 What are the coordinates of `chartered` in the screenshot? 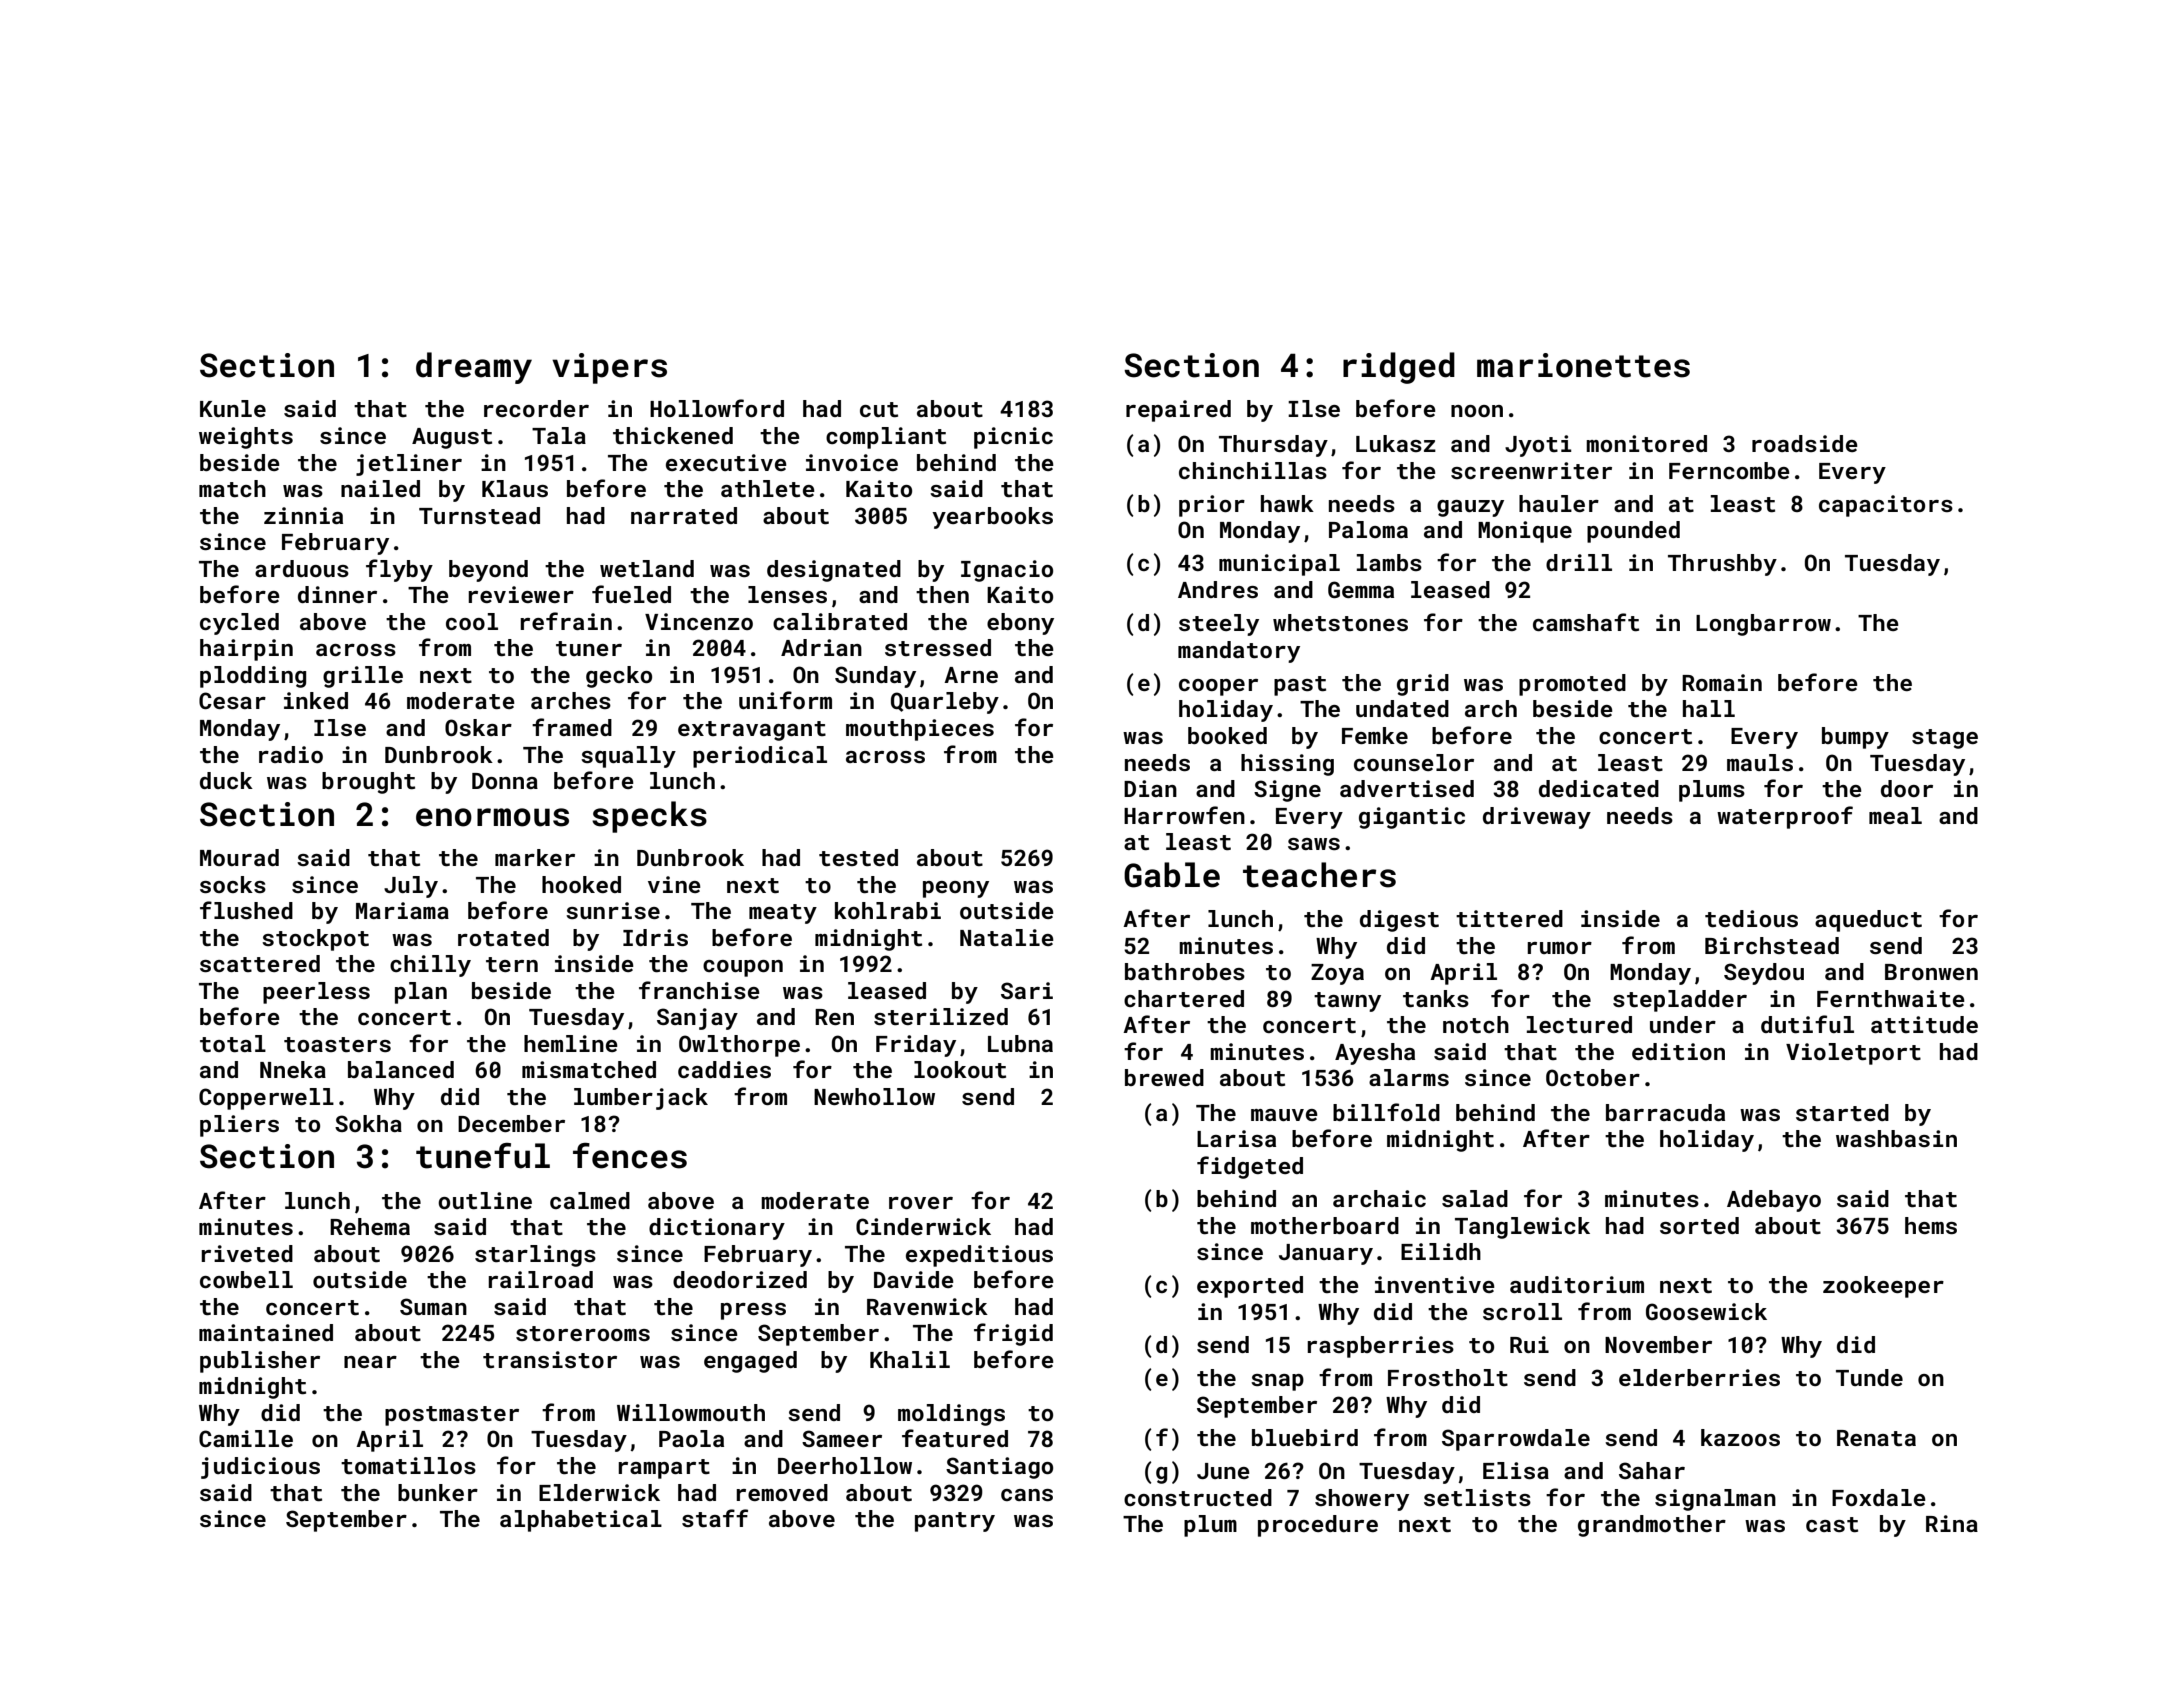 It's located at (1184, 998).
